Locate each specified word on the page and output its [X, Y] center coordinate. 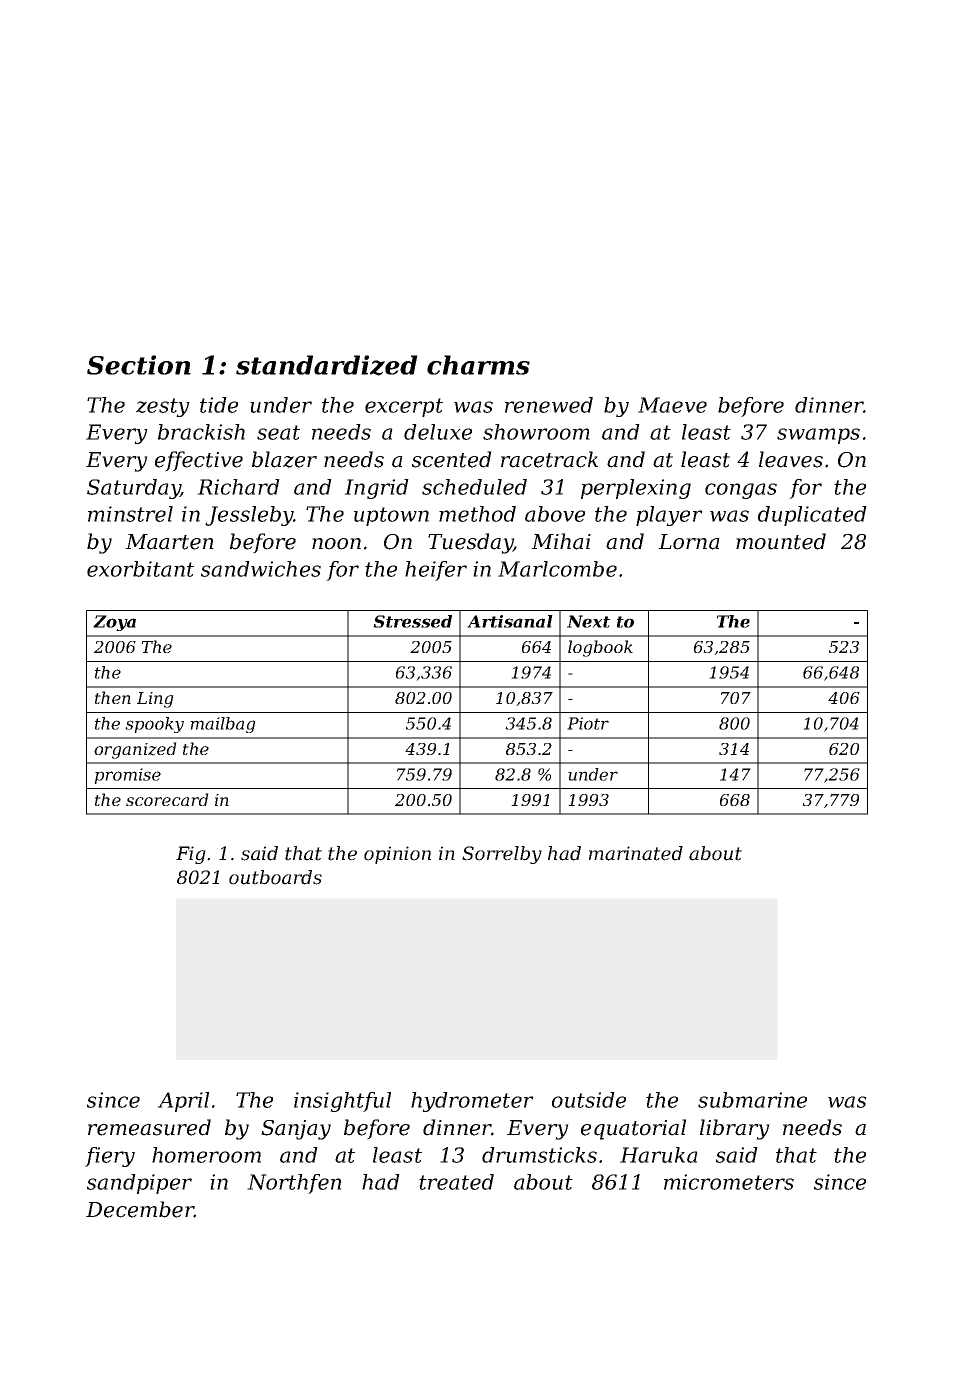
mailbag [223, 725]
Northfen [294, 1184]
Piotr [588, 723]
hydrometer [472, 1102]
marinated [636, 853]
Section [139, 365]
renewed [549, 405]
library [735, 1129]
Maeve [672, 405]
